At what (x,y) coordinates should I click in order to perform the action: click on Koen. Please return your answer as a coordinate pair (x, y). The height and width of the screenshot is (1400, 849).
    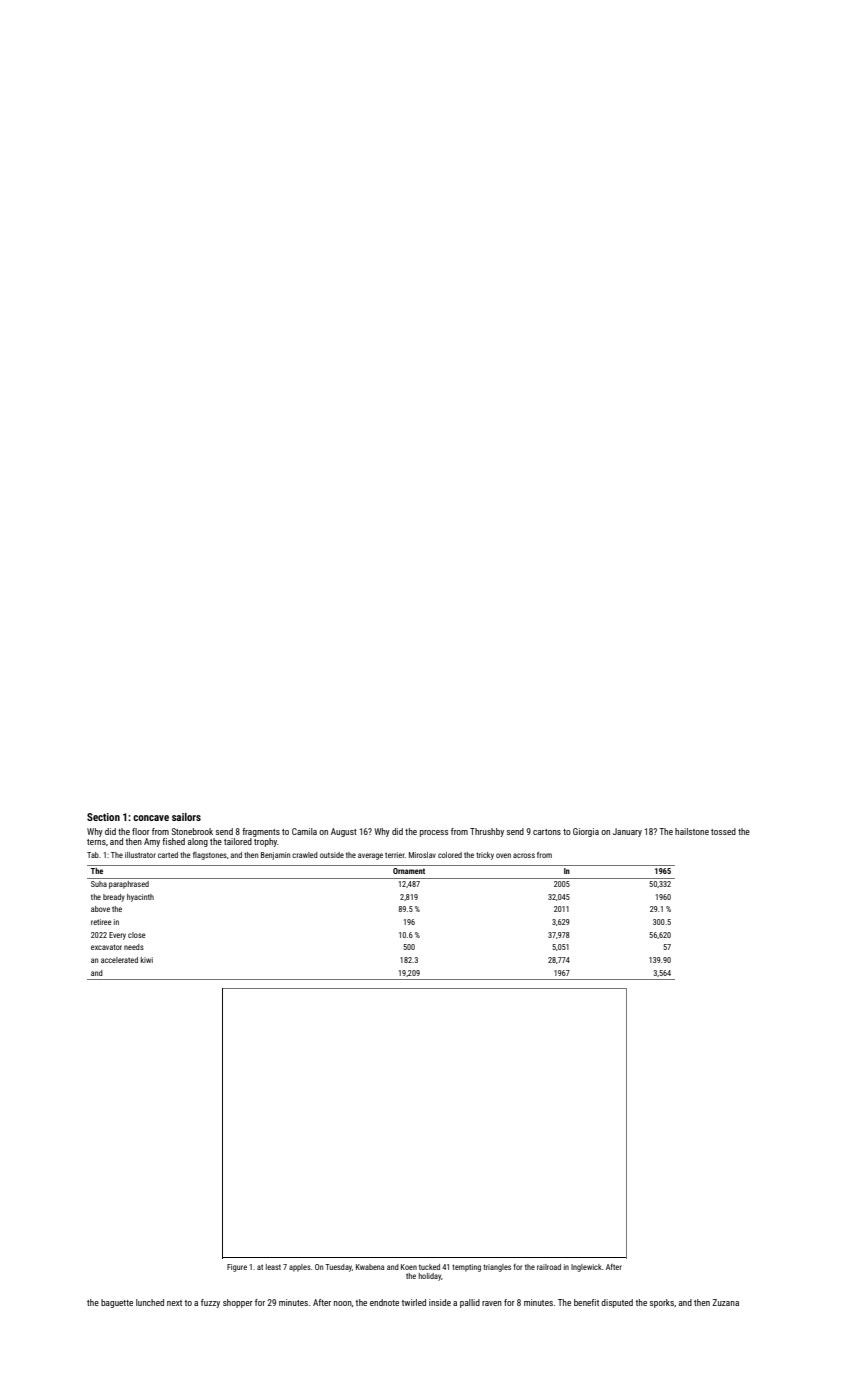
    Looking at the image, I should click on (409, 1267).
